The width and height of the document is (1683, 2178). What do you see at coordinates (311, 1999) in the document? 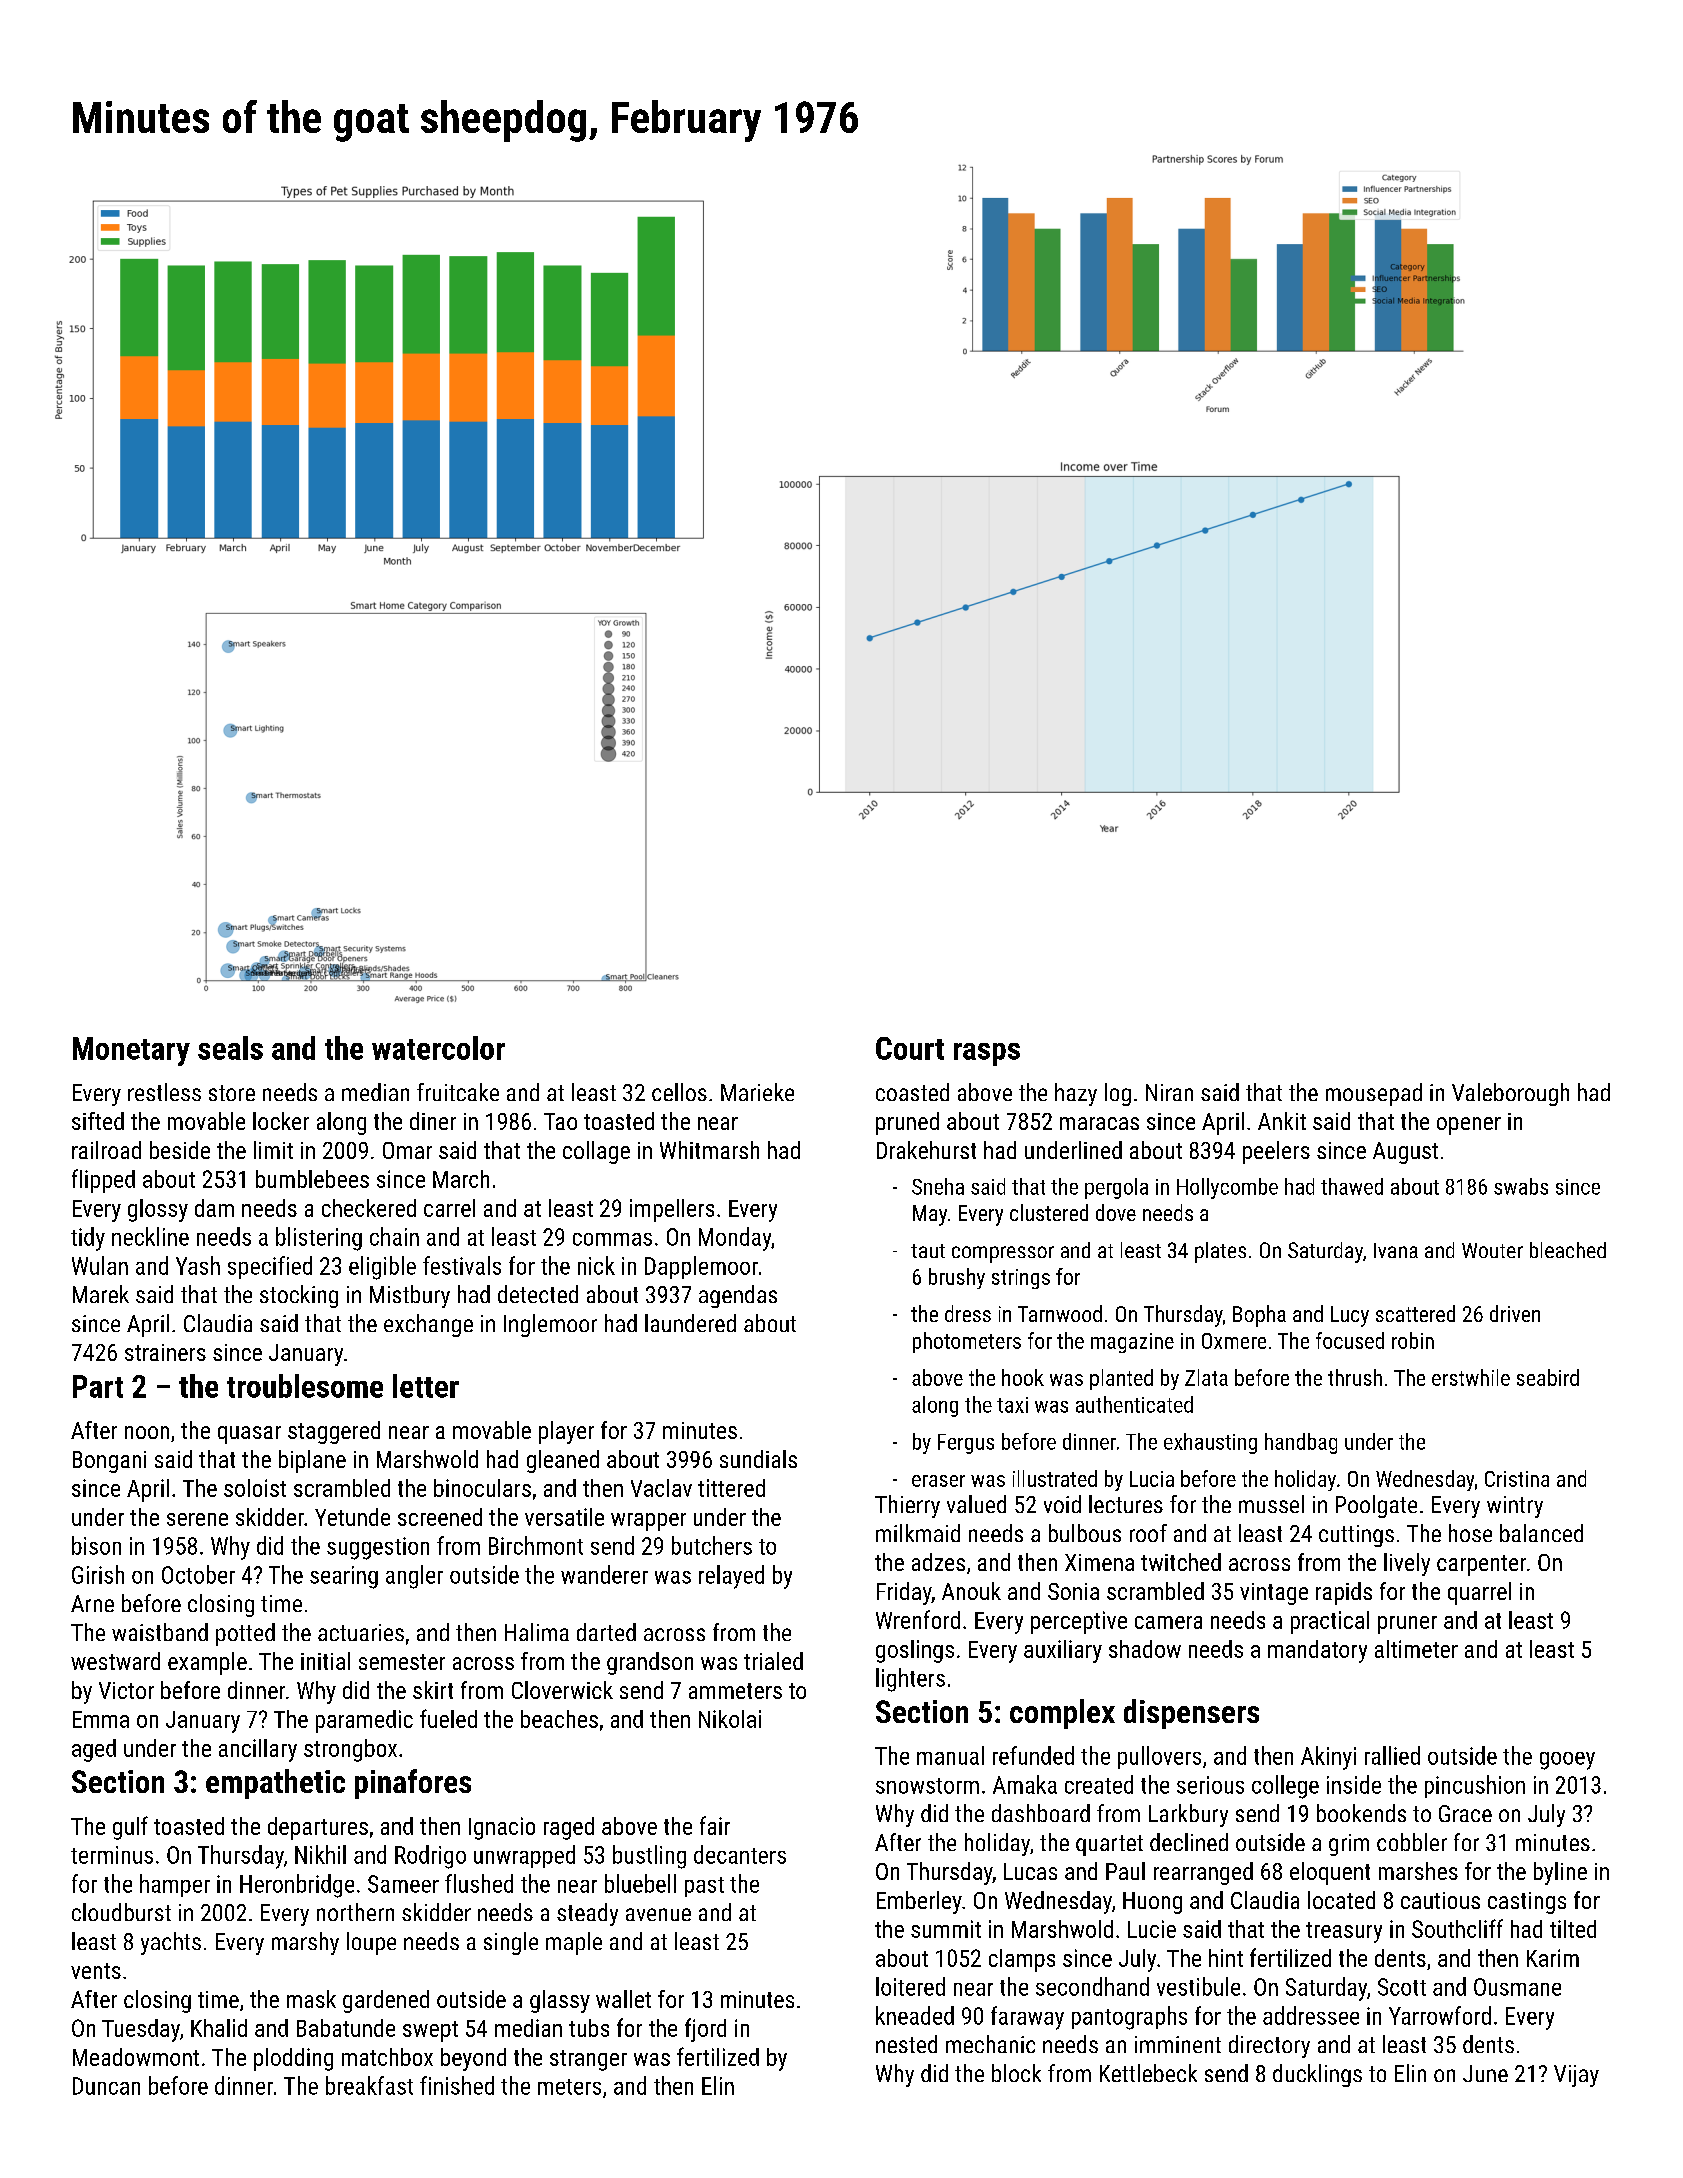
I see `mask` at bounding box center [311, 1999].
